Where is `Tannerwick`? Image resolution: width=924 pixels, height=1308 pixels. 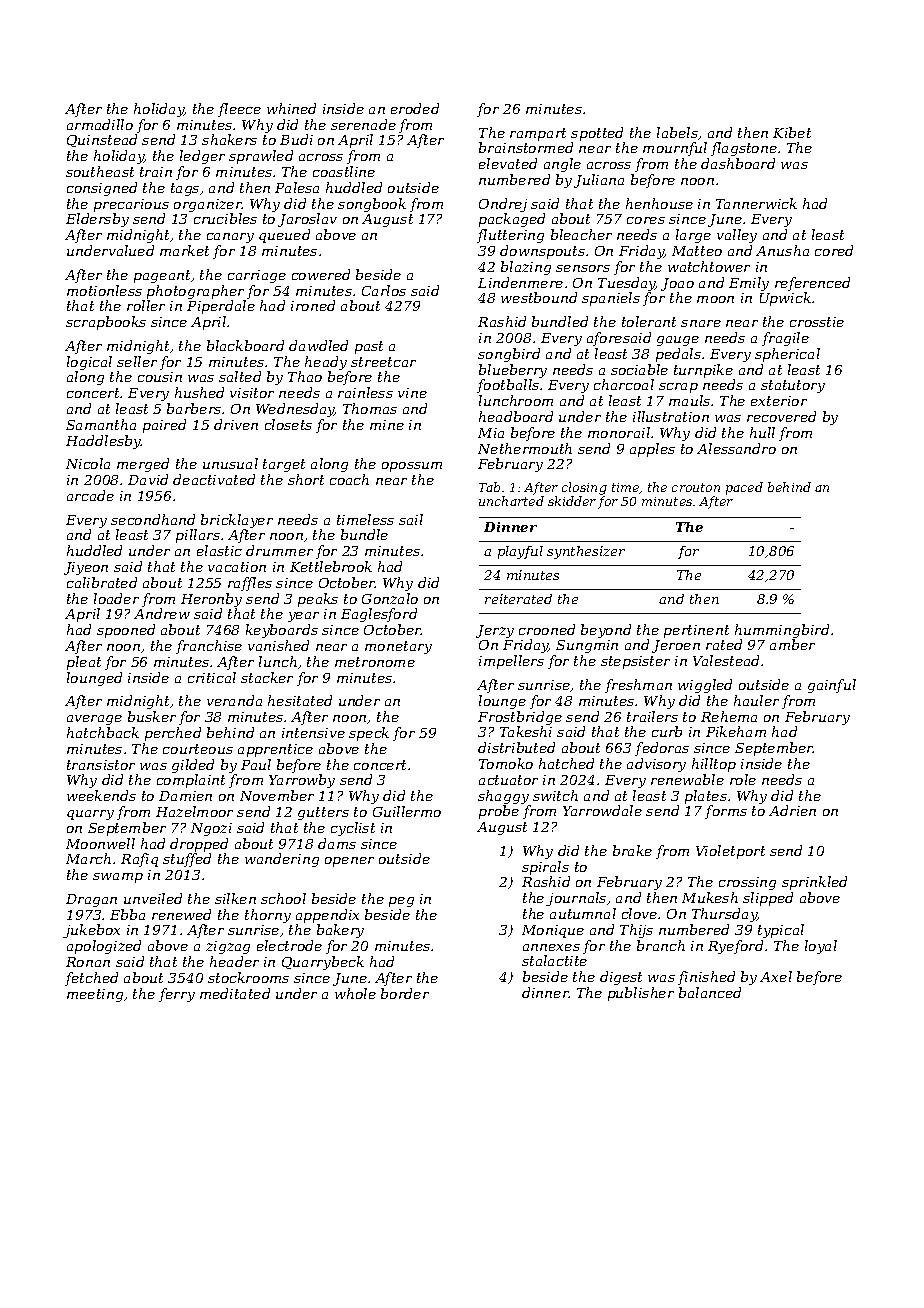 Tannerwick is located at coordinates (756, 203).
